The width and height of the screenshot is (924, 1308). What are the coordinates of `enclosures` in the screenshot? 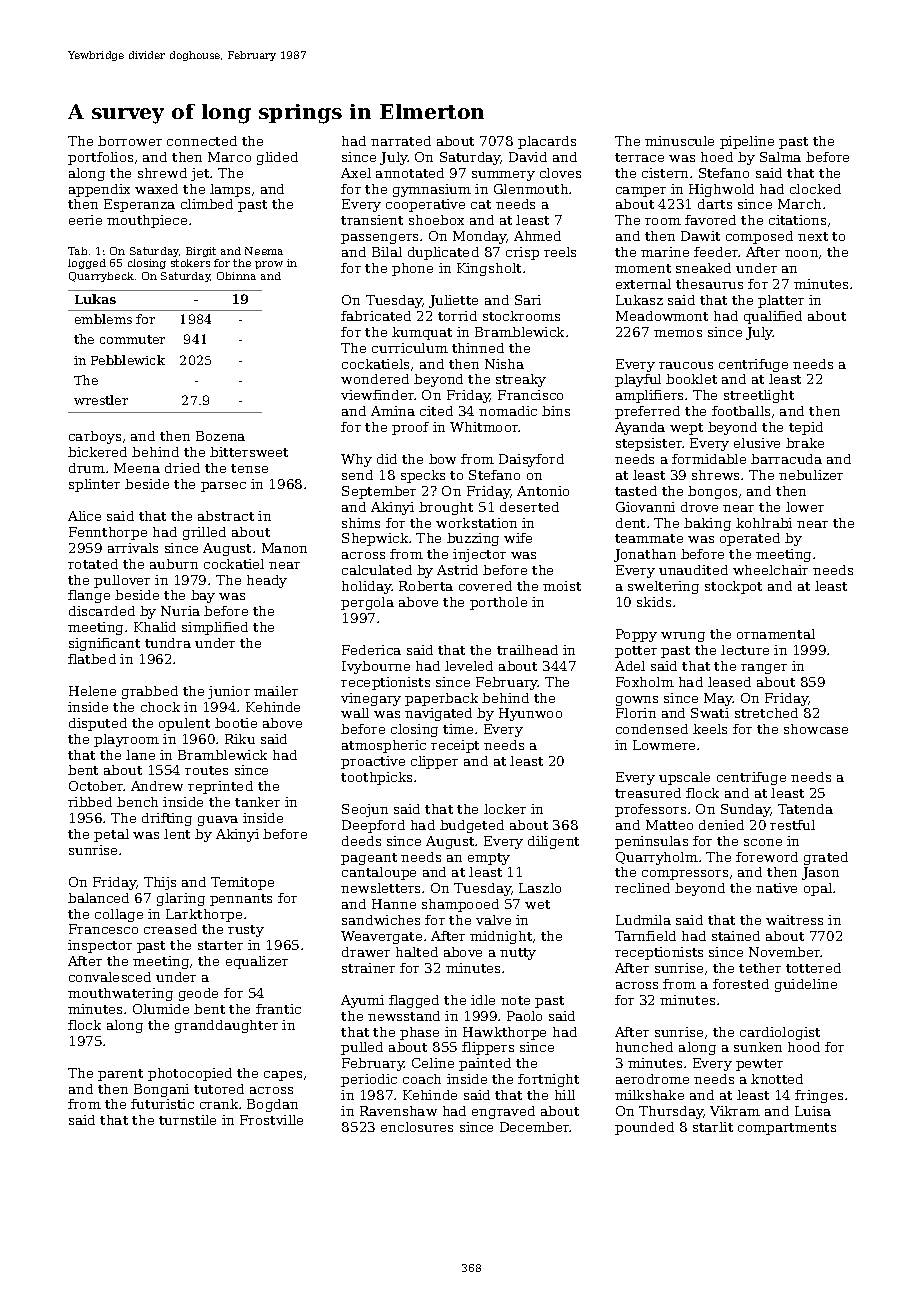 It's located at (417, 1127).
